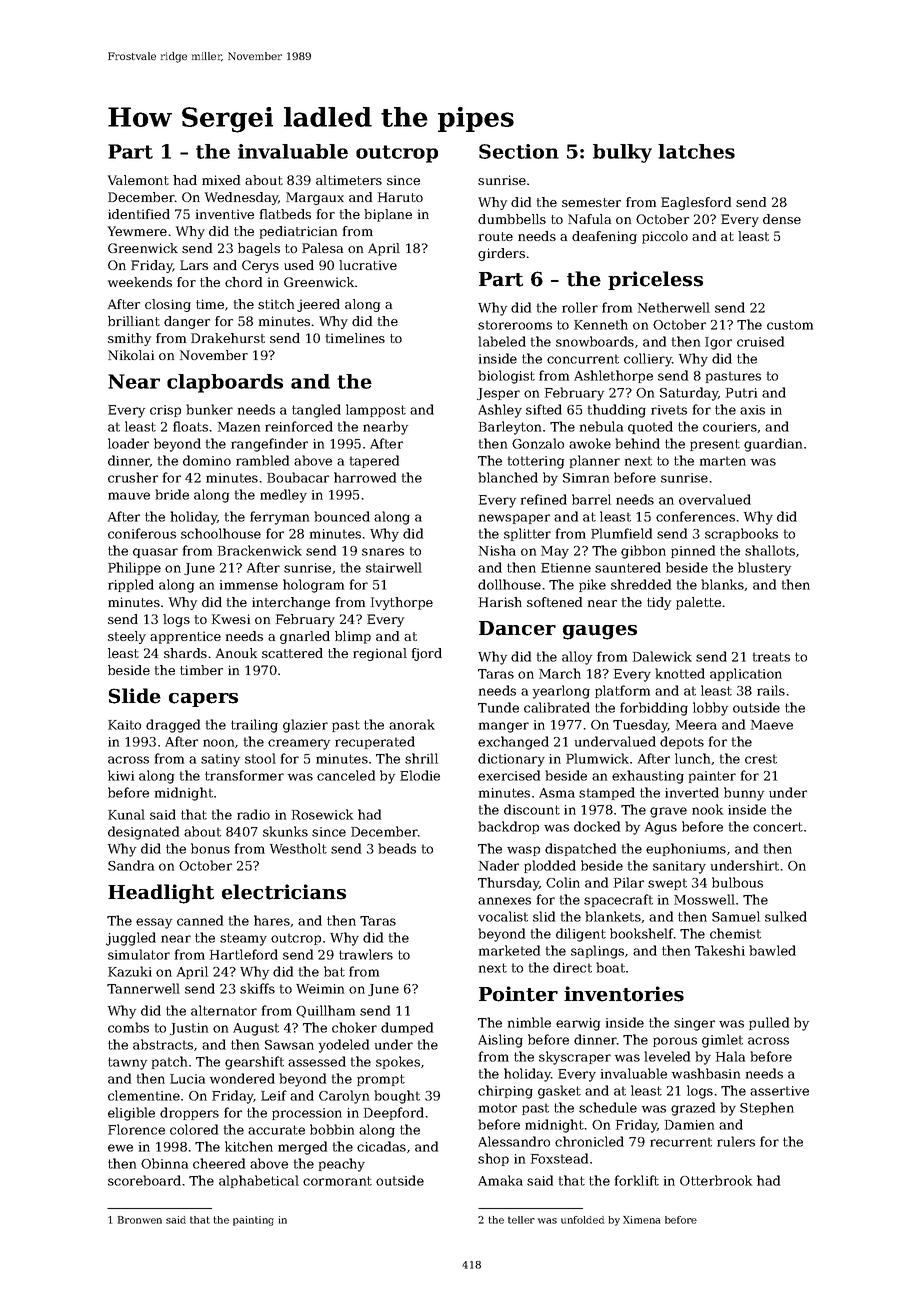 The height and width of the document is (1314, 924). I want to click on Ximena, so click(641, 1220).
